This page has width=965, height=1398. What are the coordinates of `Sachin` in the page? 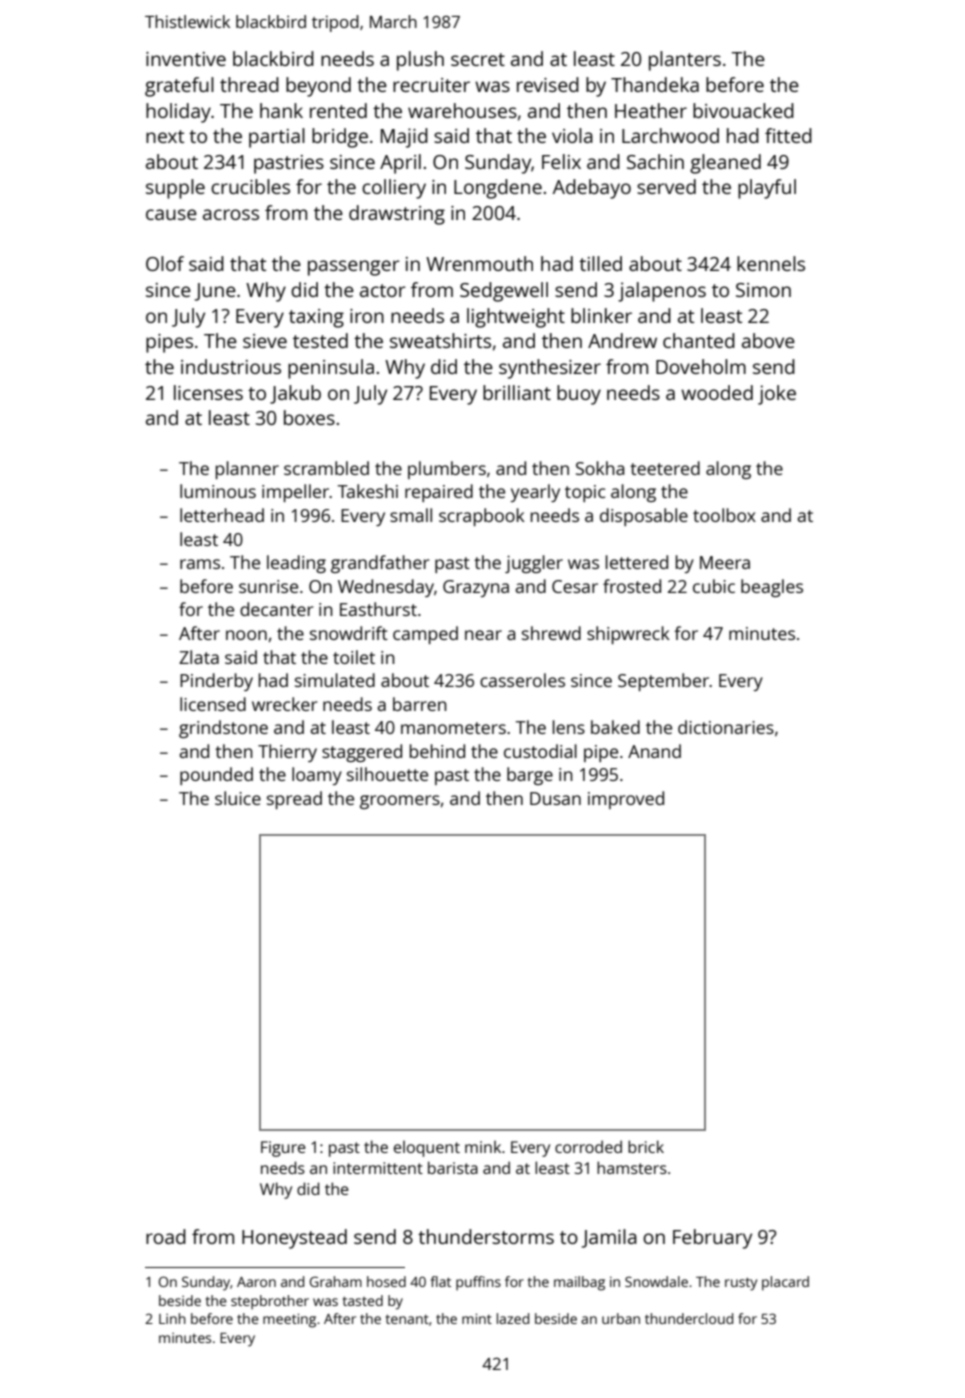 It's located at (655, 161).
